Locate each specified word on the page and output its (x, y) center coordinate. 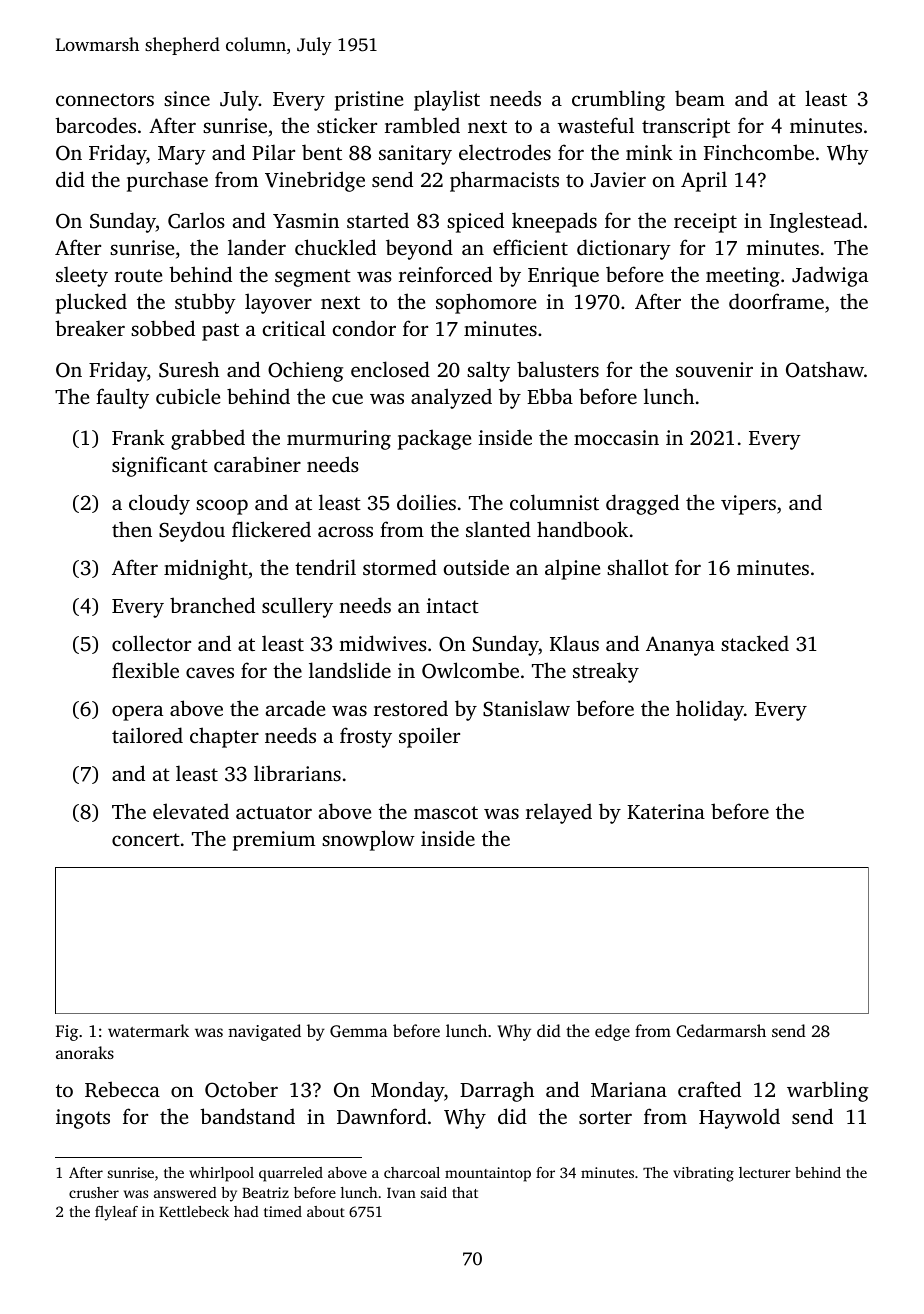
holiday (710, 710)
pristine (369, 101)
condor (364, 328)
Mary (182, 155)
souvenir (714, 369)
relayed (559, 813)
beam (700, 98)
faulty (122, 398)
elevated (191, 811)
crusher (94, 1192)
